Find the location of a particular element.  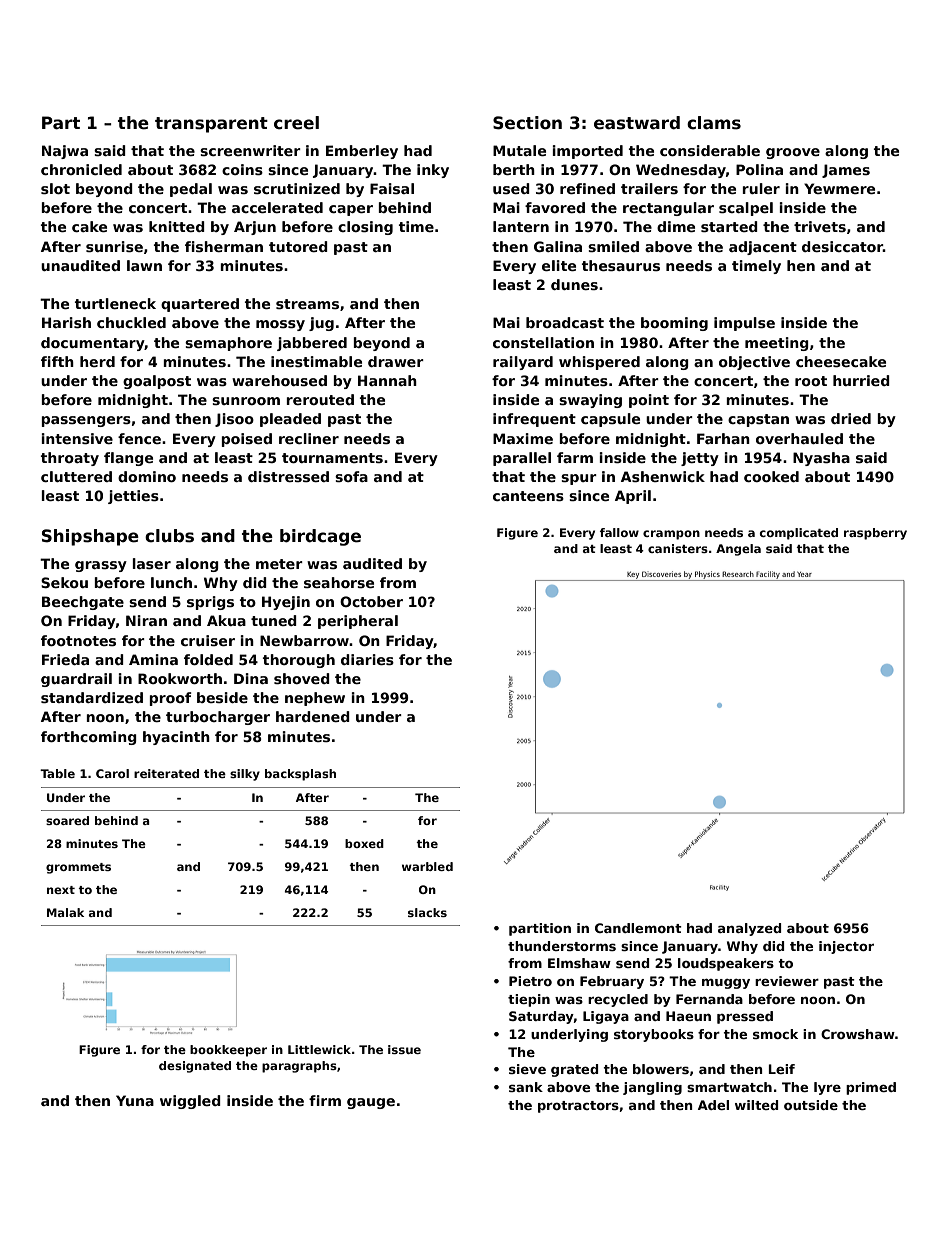

Najwa is located at coordinates (65, 152).
